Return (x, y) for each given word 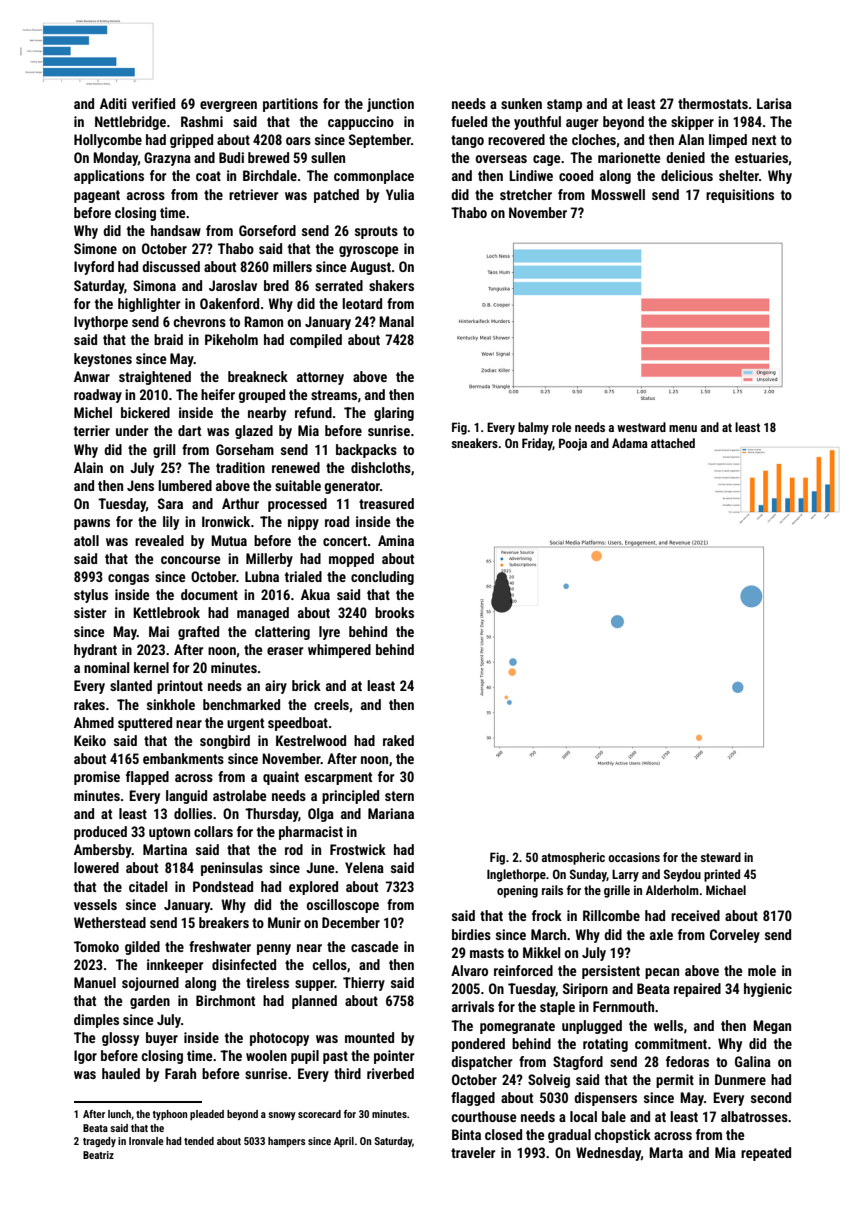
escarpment (338, 778)
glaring (394, 414)
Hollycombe (108, 141)
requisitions (740, 196)
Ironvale (146, 1141)
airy (276, 687)
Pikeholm (231, 339)
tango (467, 141)
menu (683, 428)
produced (100, 833)
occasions (634, 857)
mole (762, 970)
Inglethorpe (516, 875)
